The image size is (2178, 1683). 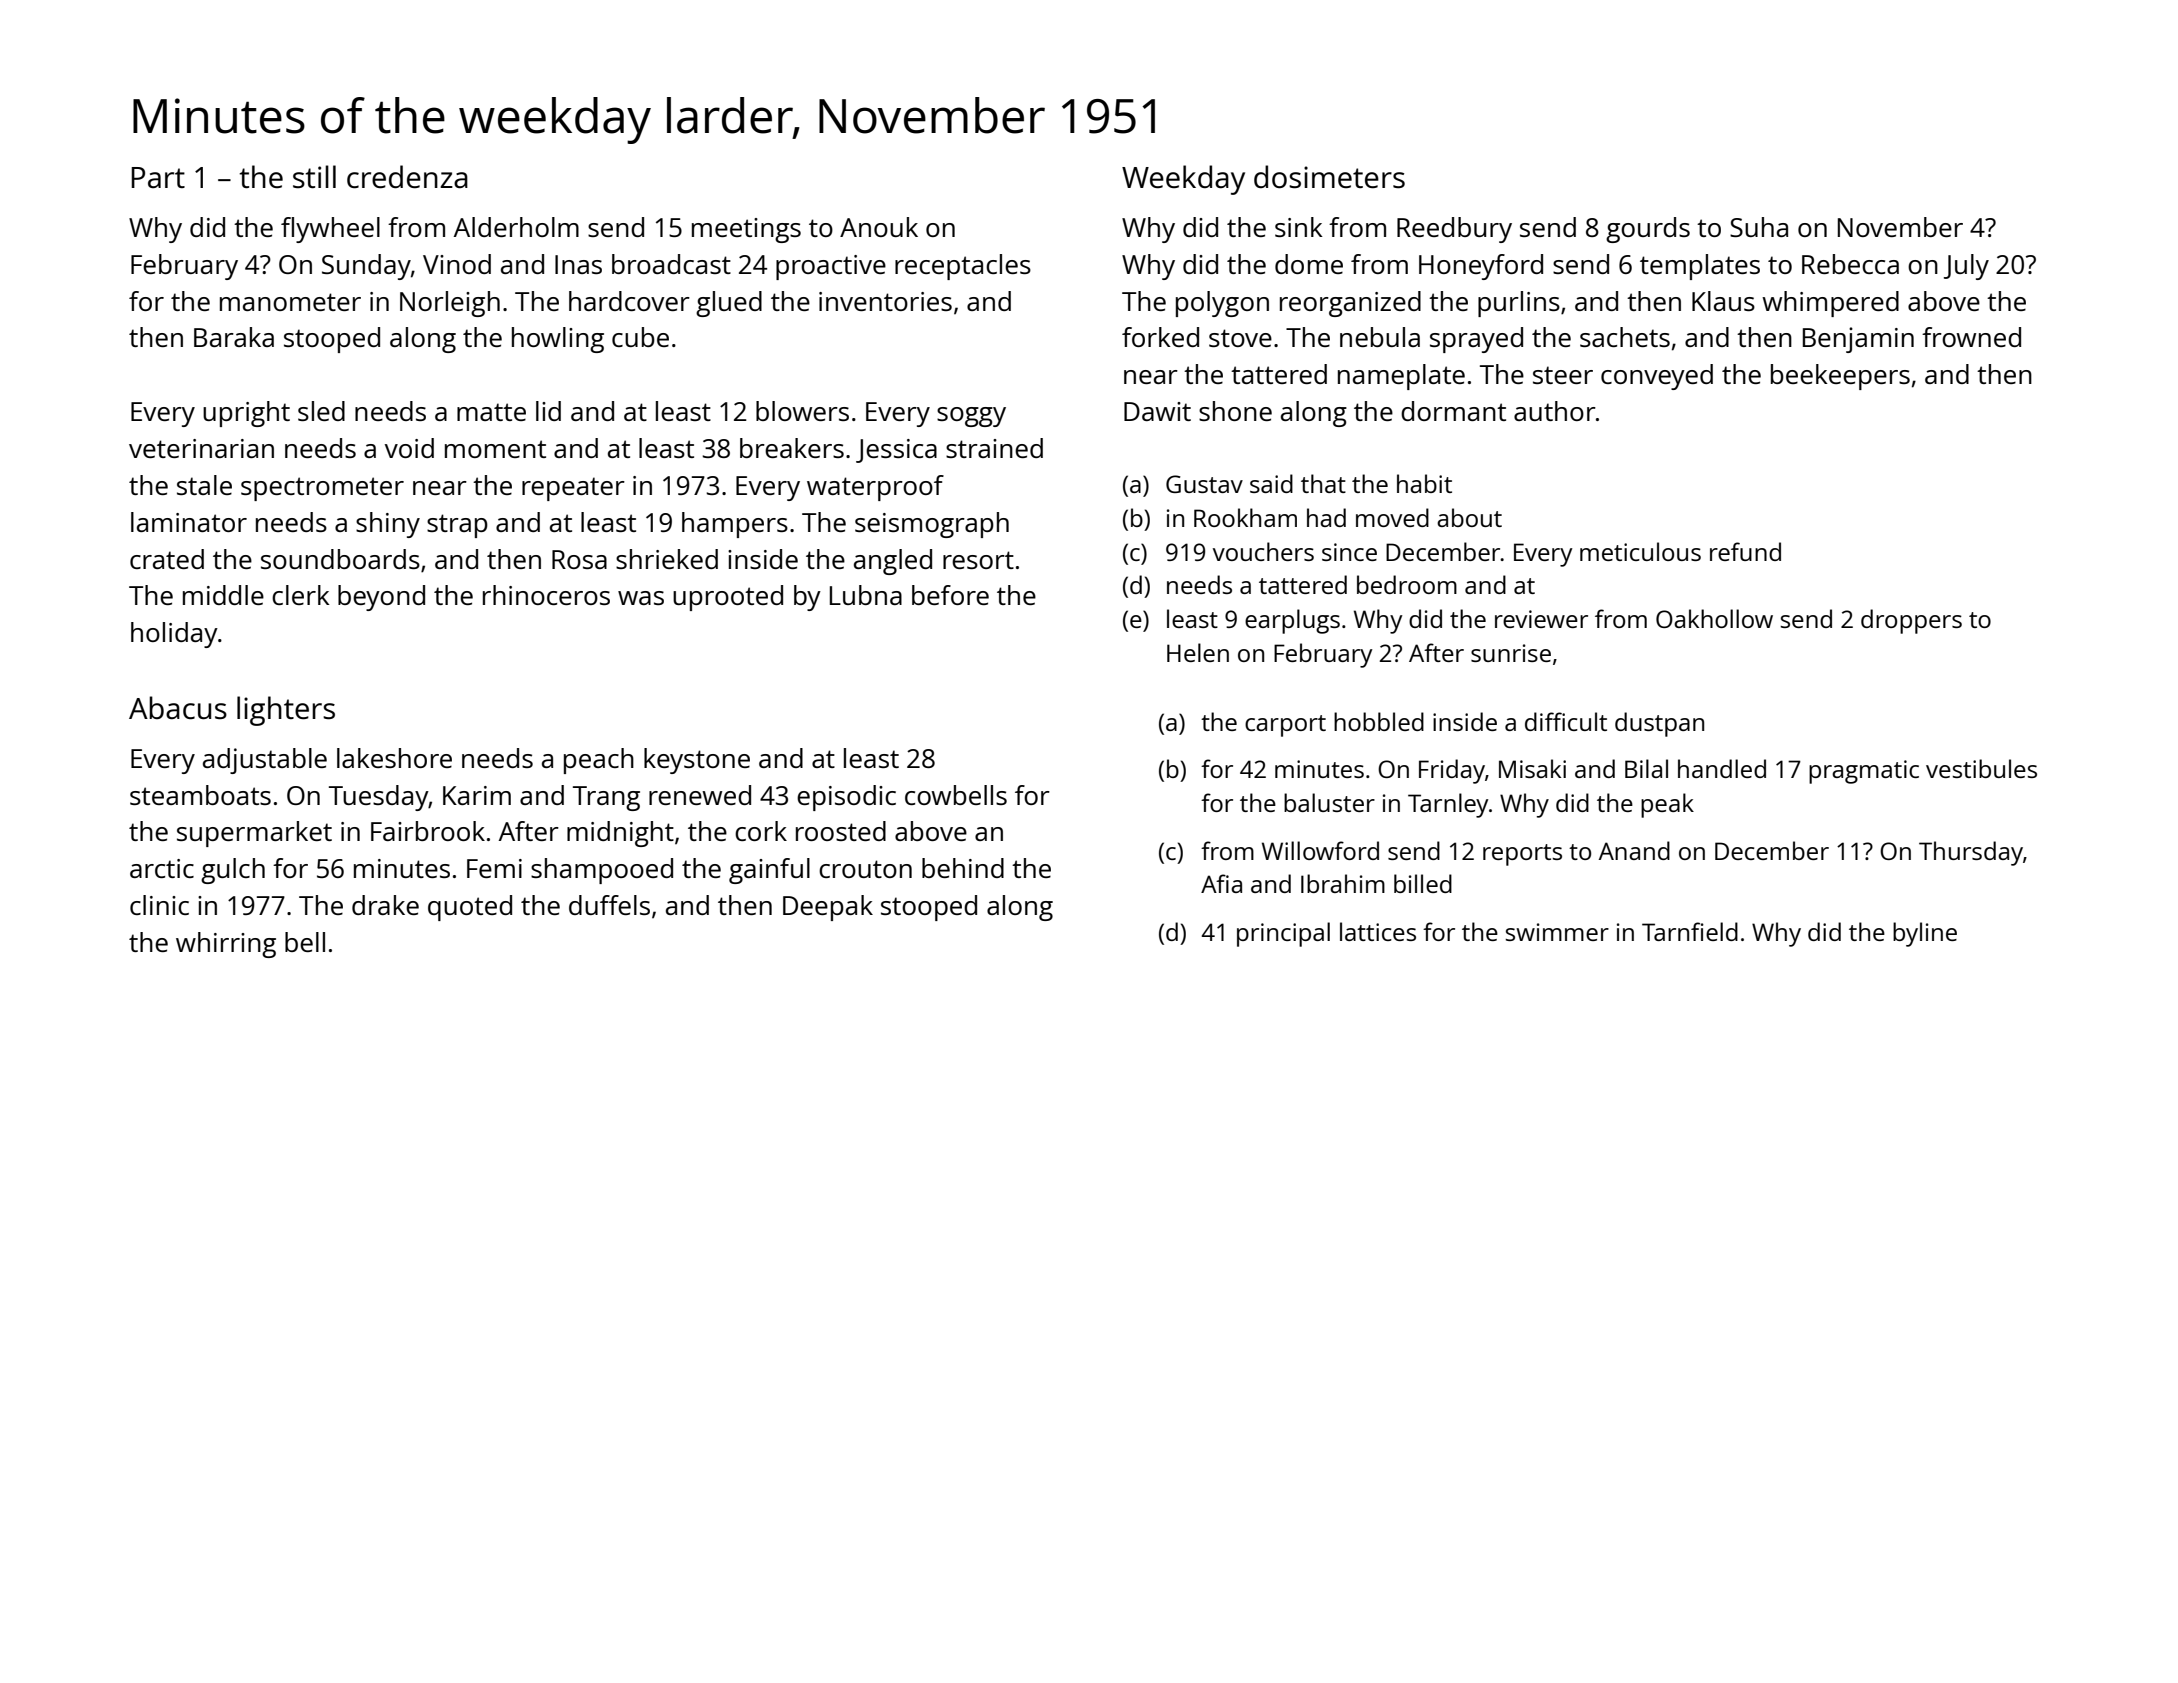 What do you see at coordinates (174, 635) in the image?
I see `holiday` at bounding box center [174, 635].
